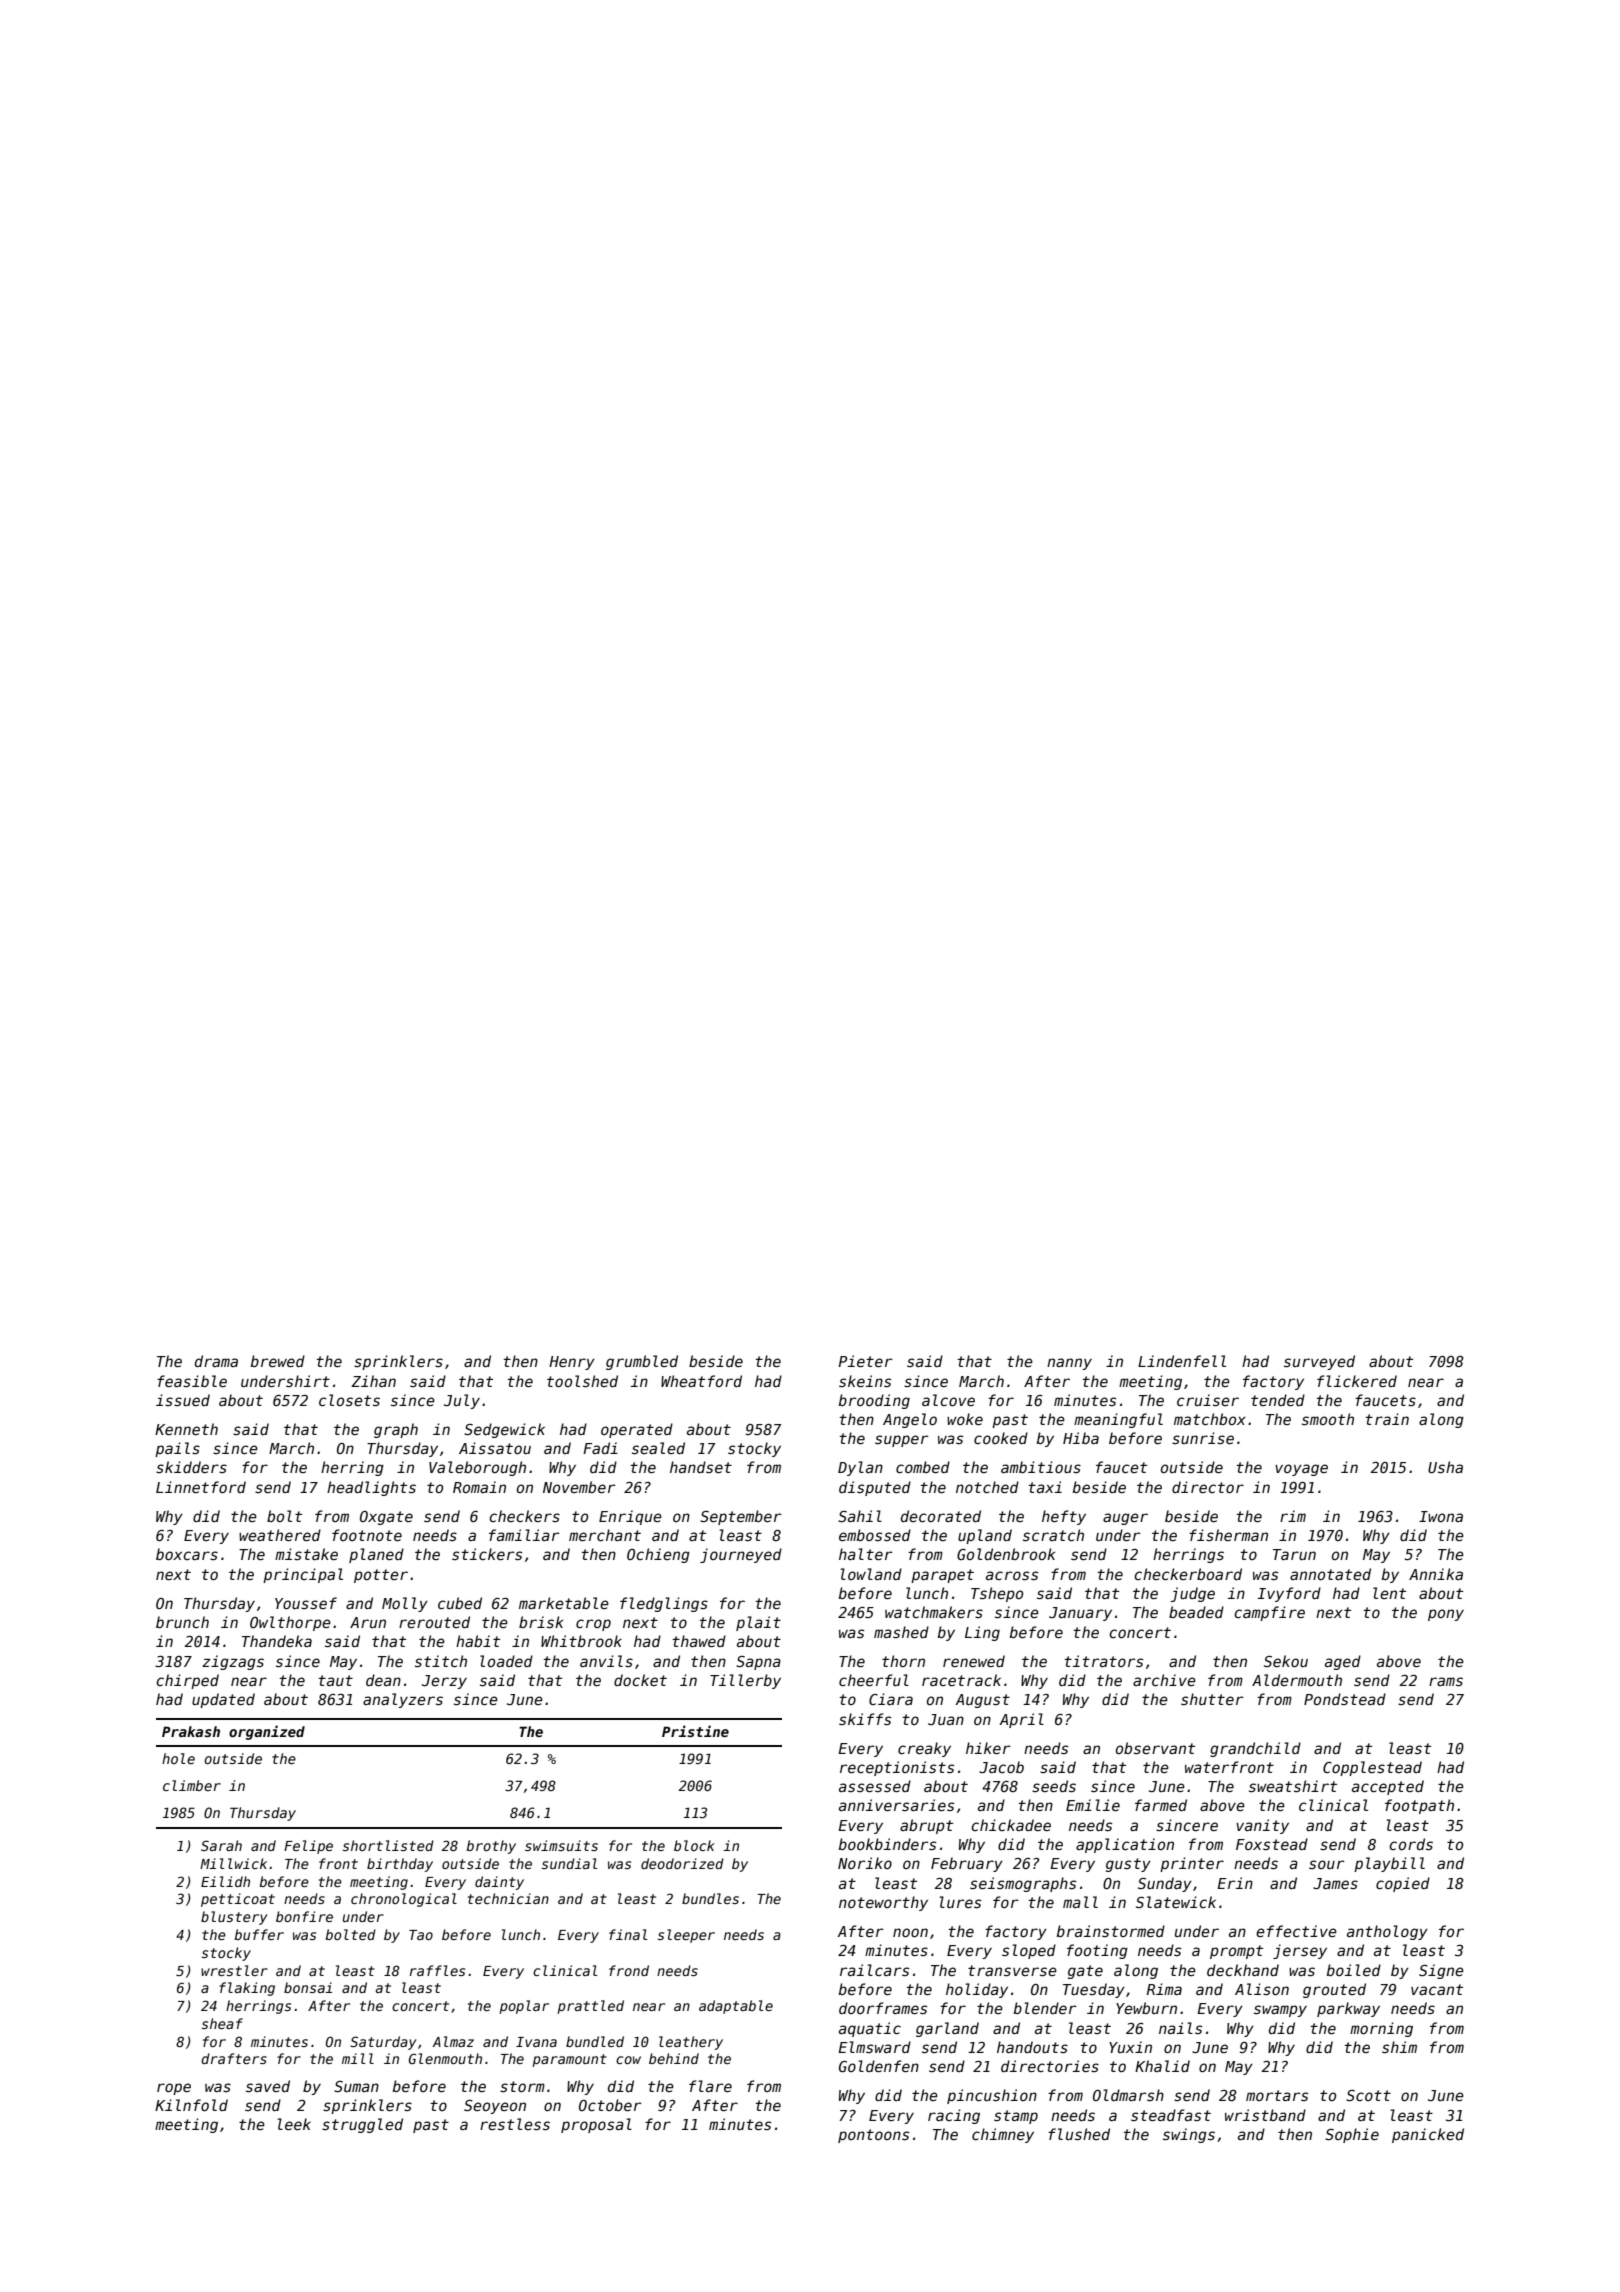 Image resolution: width=1620 pixels, height=2292 pixels. What do you see at coordinates (695, 1731) in the document?
I see `Pristine` at bounding box center [695, 1731].
